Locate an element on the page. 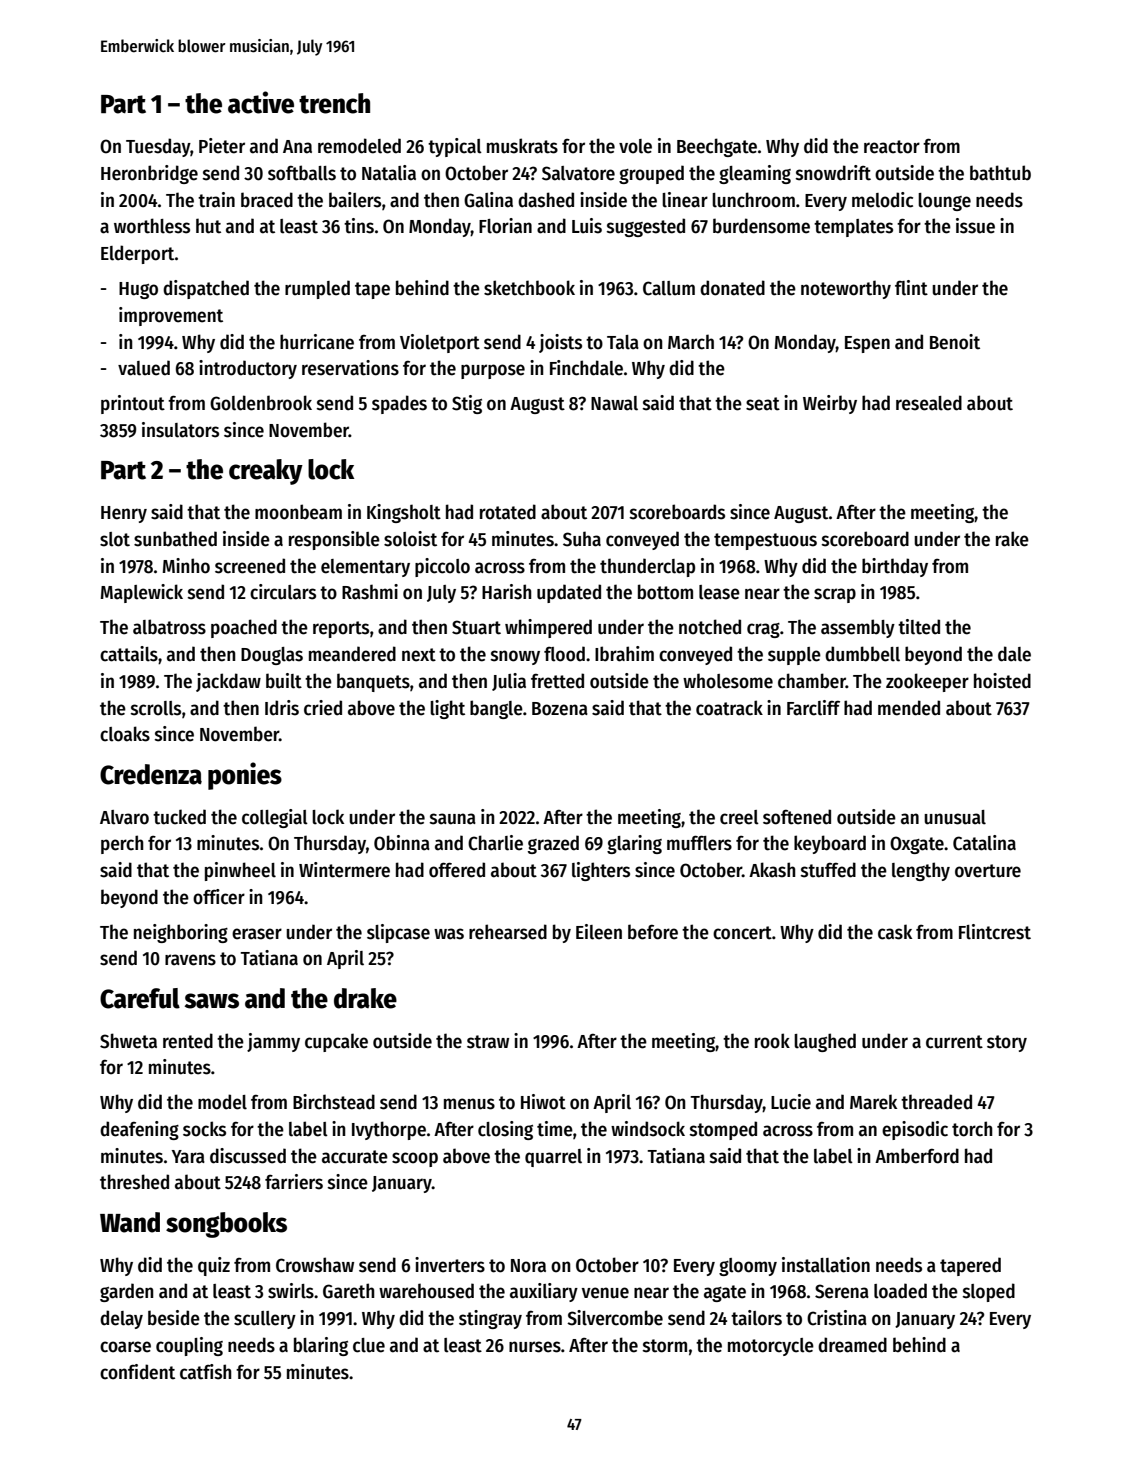 This document has width=1134, height=1467. cask is located at coordinates (895, 932).
